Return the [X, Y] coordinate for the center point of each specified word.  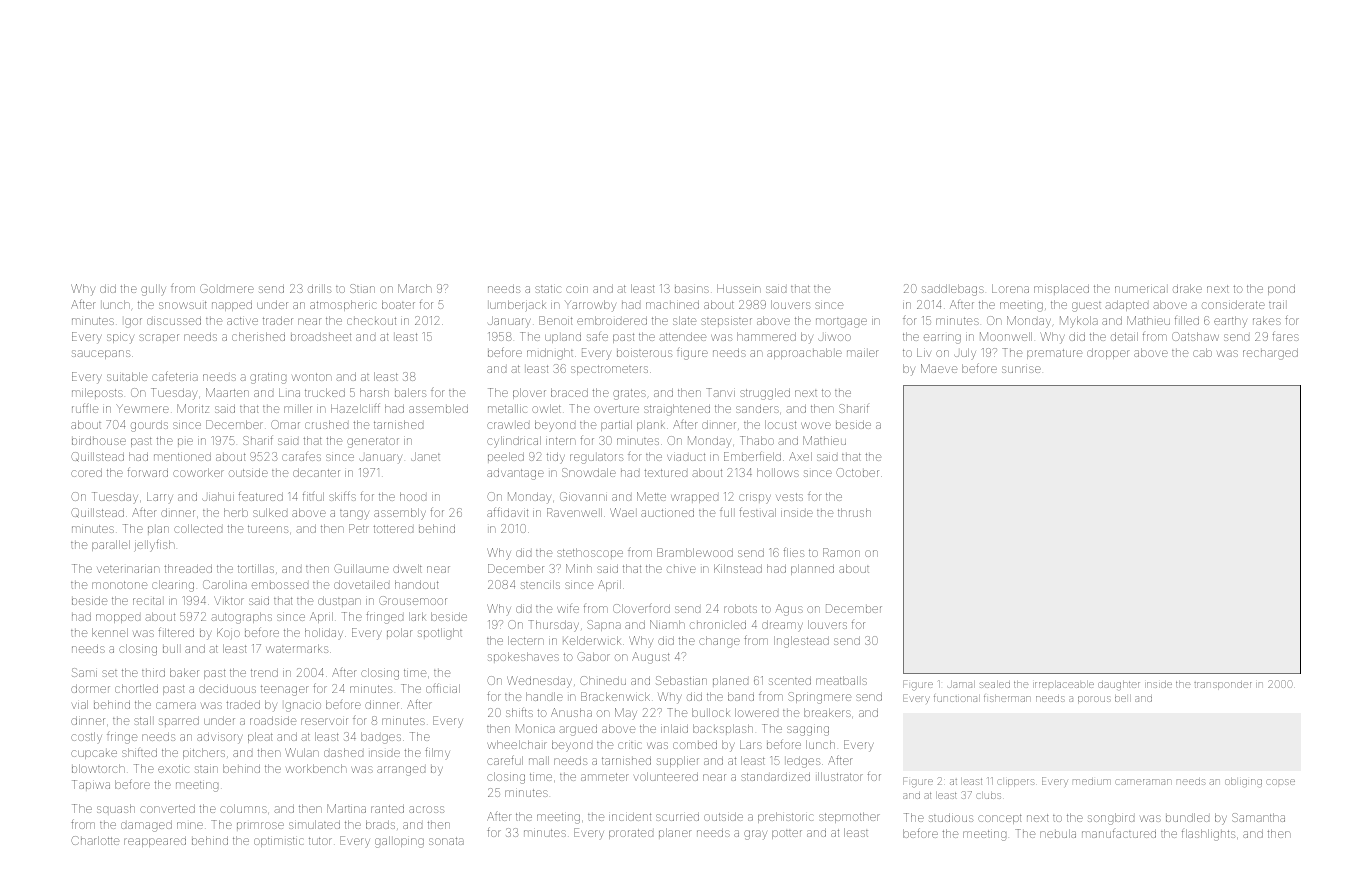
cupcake [94, 754]
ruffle [85, 408]
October [857, 472]
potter [787, 834]
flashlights [1208, 835]
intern [561, 441]
